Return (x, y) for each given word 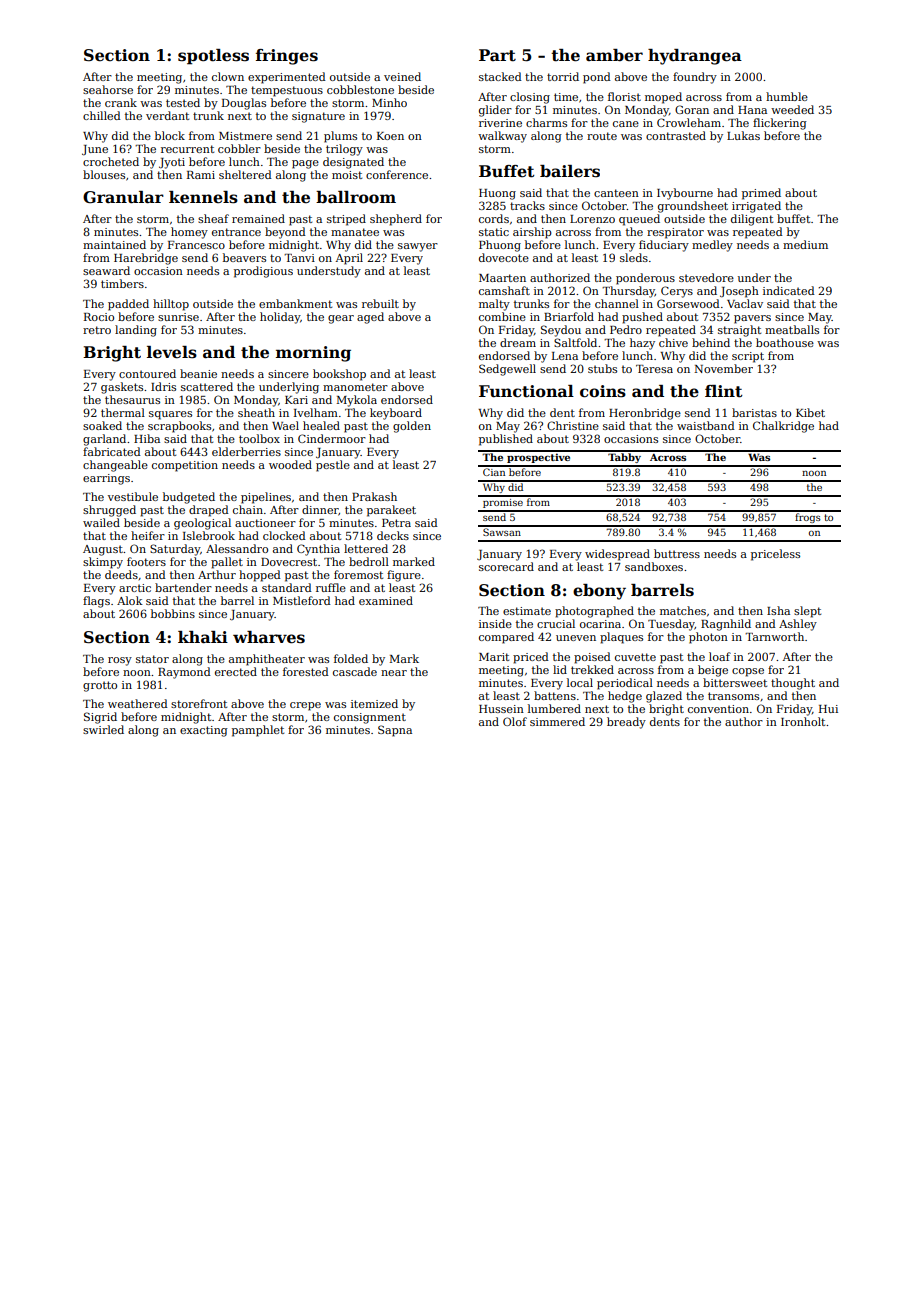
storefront (199, 703)
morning (313, 354)
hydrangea (695, 57)
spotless (213, 57)
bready (626, 723)
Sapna (395, 731)
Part (497, 55)
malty (494, 305)
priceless (775, 555)
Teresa (654, 369)
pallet (227, 563)
